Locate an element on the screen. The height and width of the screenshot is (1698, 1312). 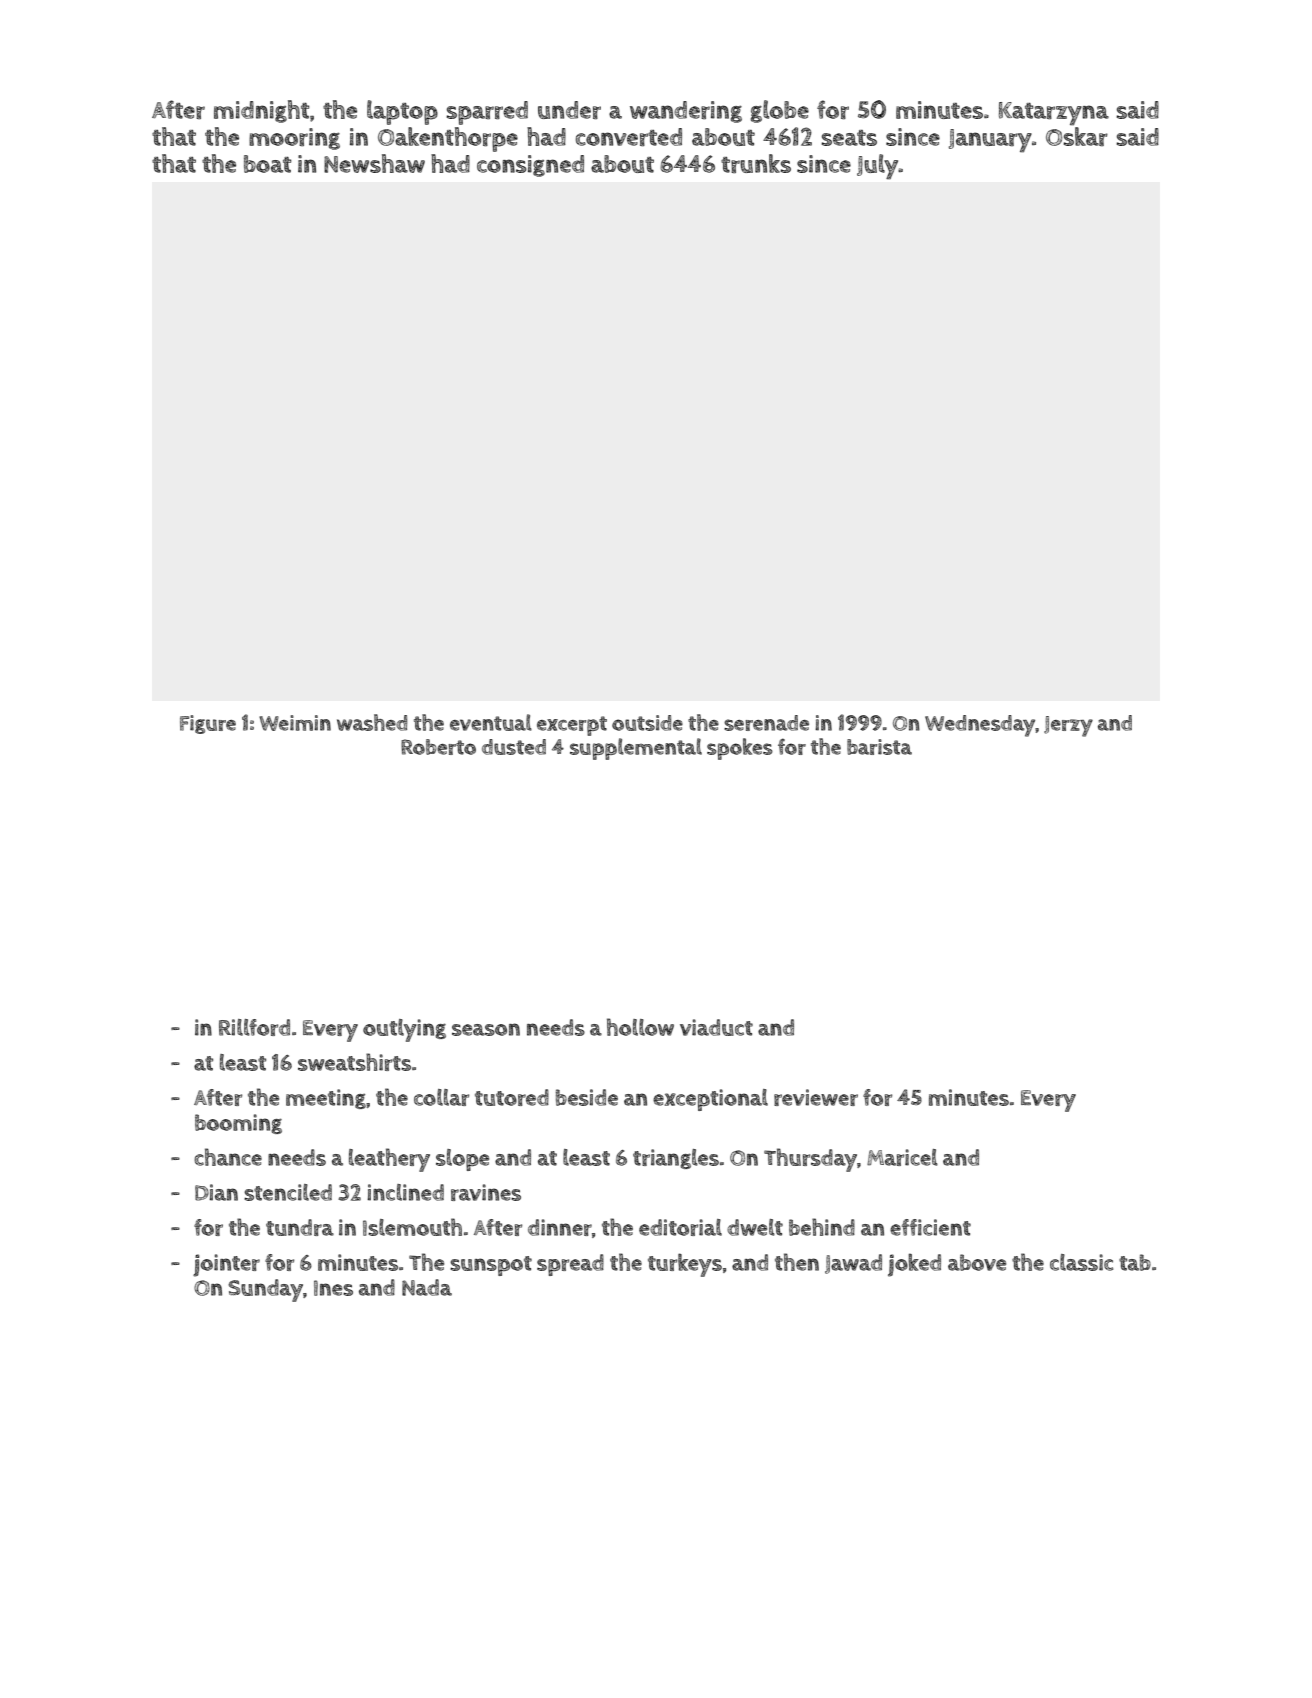
Newshaw is located at coordinates (374, 163).
